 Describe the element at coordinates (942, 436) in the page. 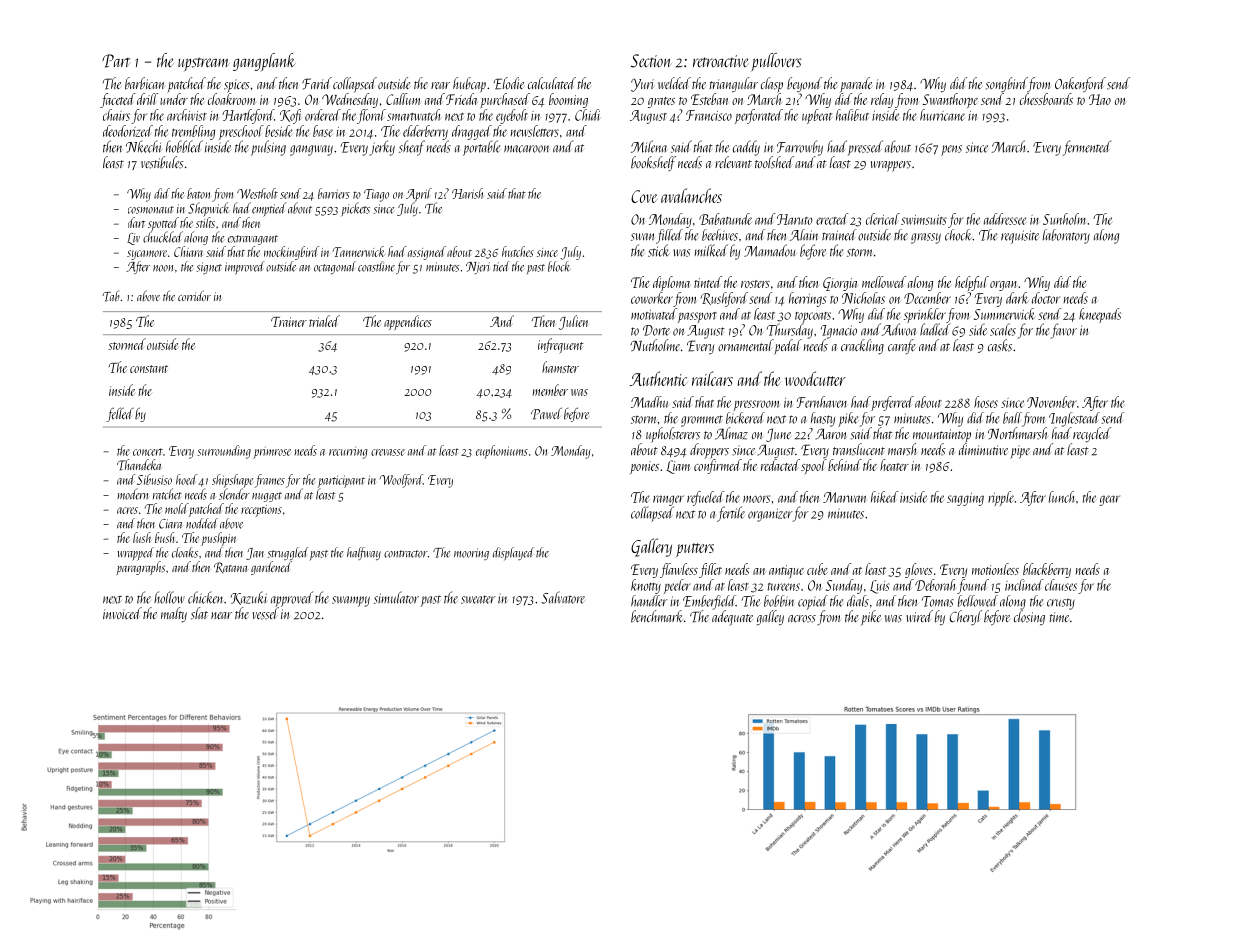

I see `mountaintop` at that location.
